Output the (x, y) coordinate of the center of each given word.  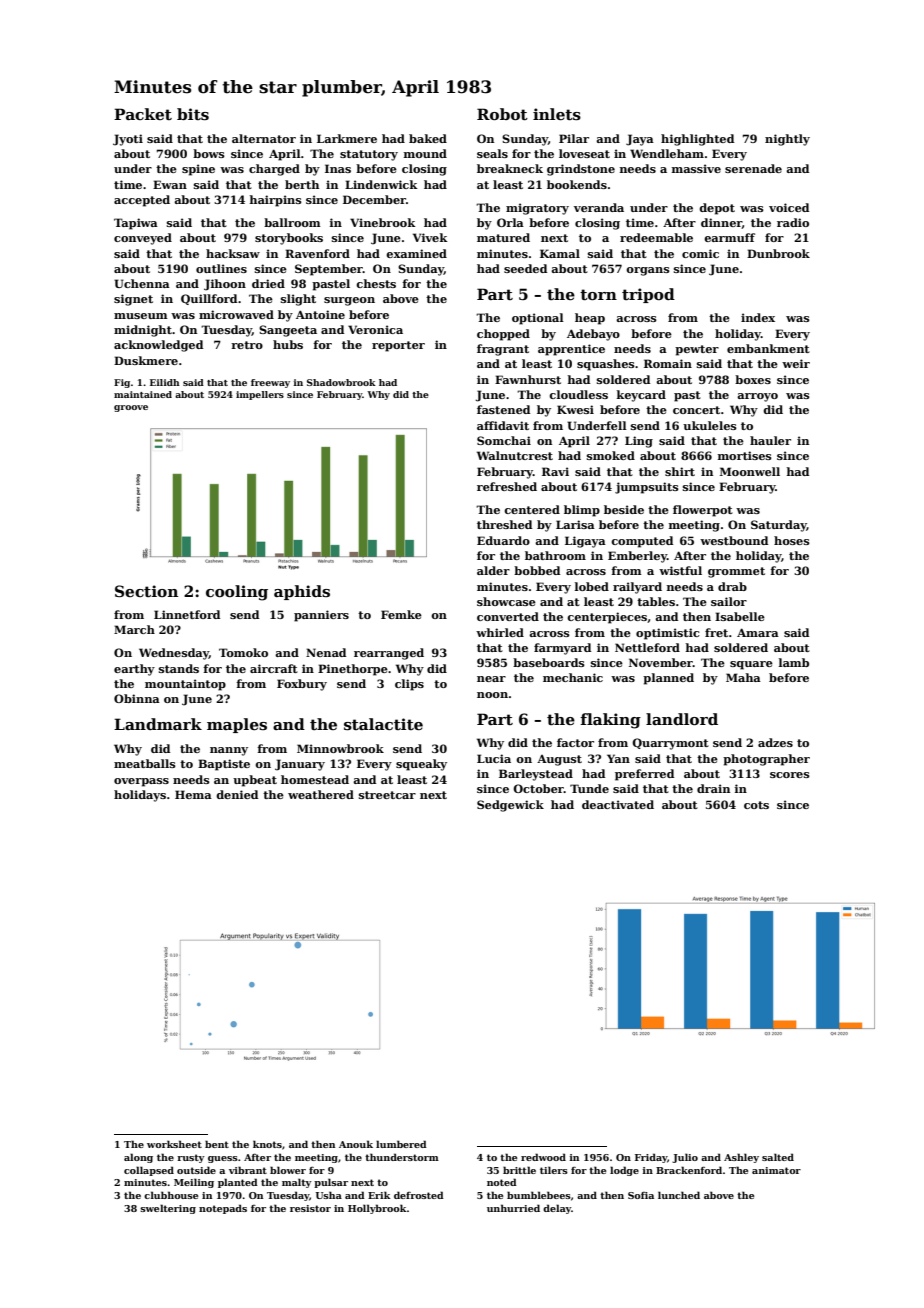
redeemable (656, 237)
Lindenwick (381, 184)
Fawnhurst (528, 379)
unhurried (513, 1208)
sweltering (168, 1209)
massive (696, 168)
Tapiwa (136, 224)
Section (146, 591)
